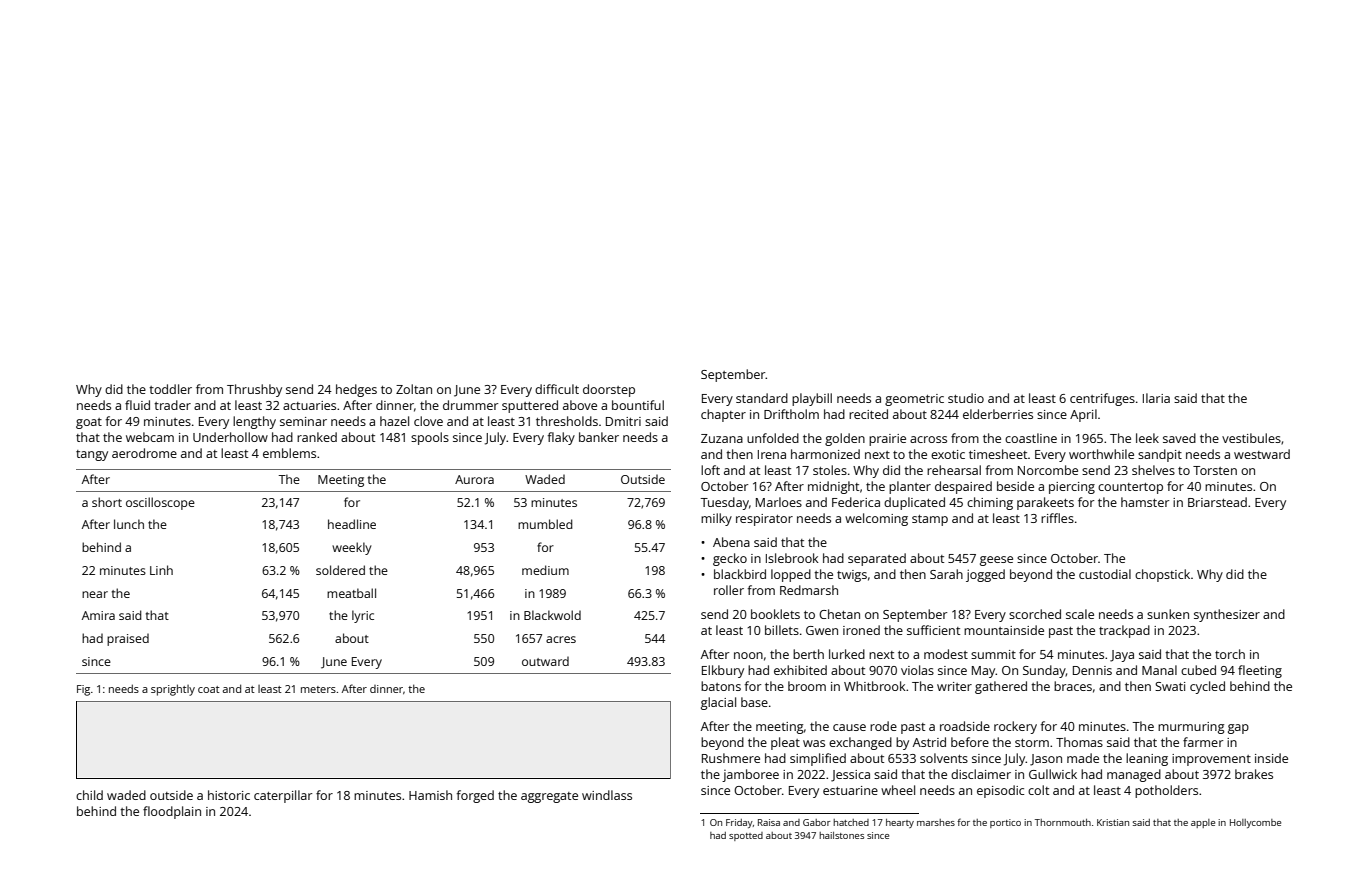 This screenshot has width=1372, height=887. Describe the element at coordinates (1203, 823) in the screenshot. I see `apple` at that location.
